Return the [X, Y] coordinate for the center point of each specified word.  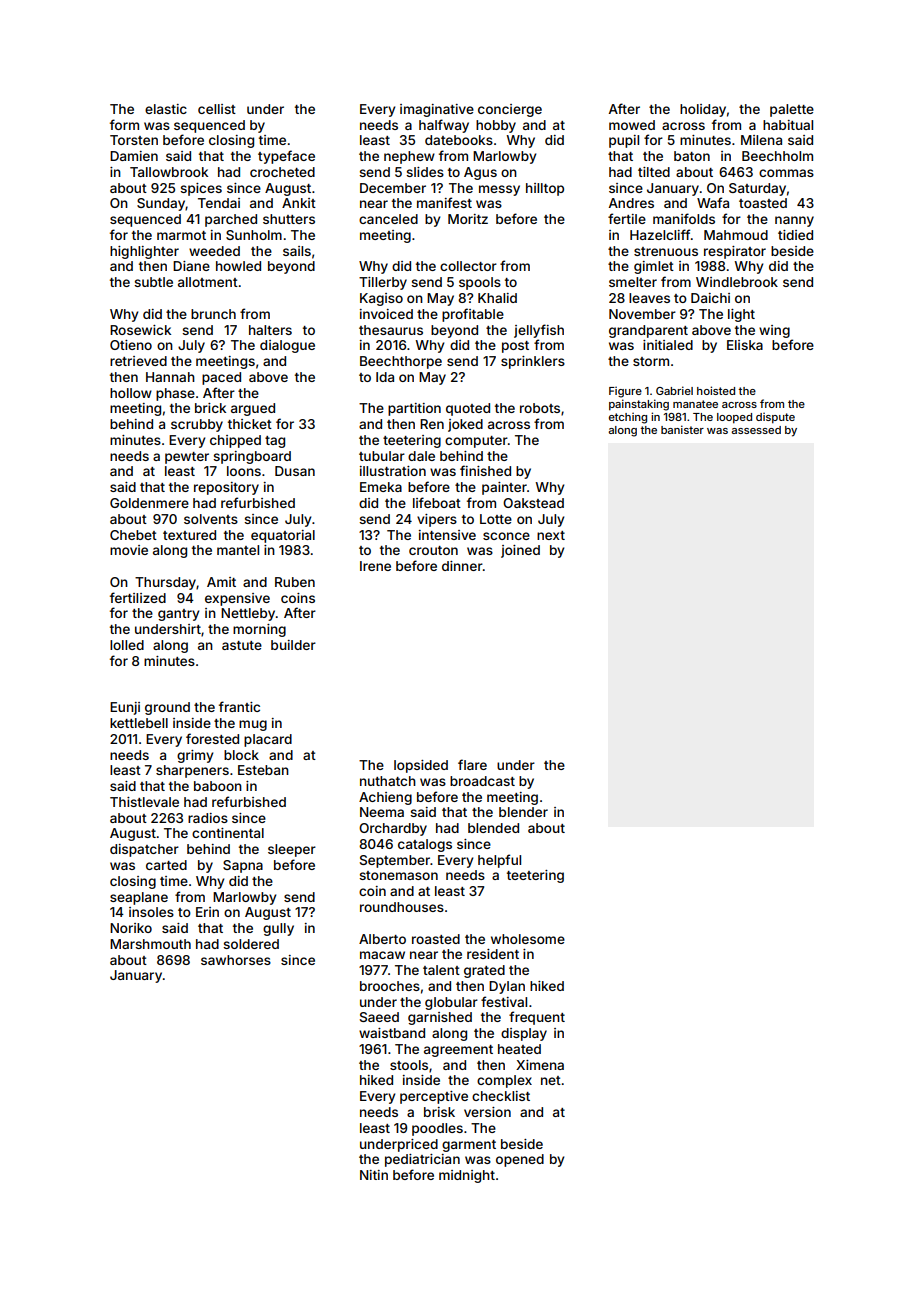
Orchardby [393, 829]
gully [278, 929]
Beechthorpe [401, 362]
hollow [131, 393]
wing [774, 331]
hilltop [545, 189]
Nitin [374, 1175]
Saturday [757, 189]
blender [523, 812]
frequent [537, 1018]
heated [519, 1049]
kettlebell [139, 723]
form [124, 124]
